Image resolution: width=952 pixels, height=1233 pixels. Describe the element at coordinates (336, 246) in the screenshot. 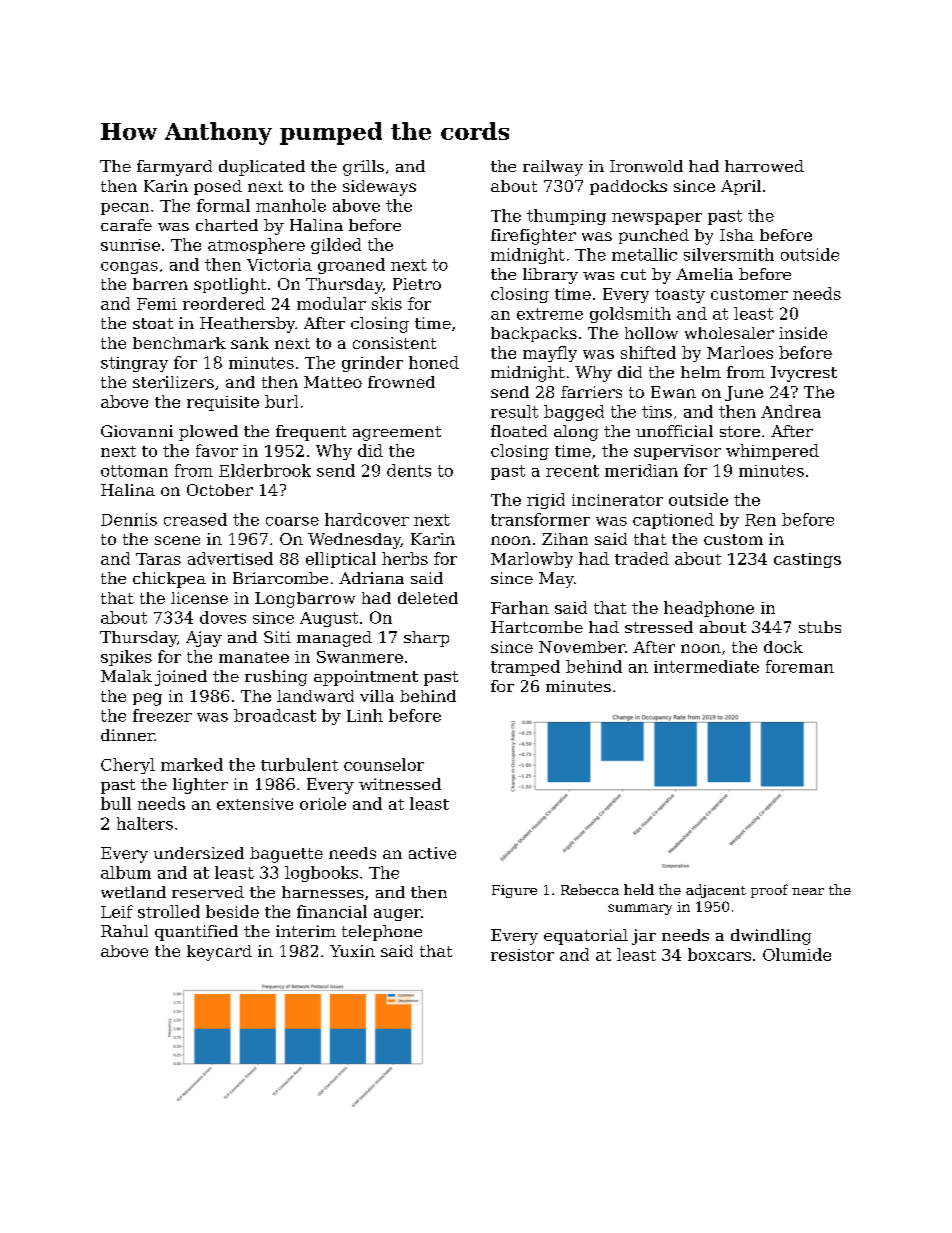

I see `gilded` at that location.
